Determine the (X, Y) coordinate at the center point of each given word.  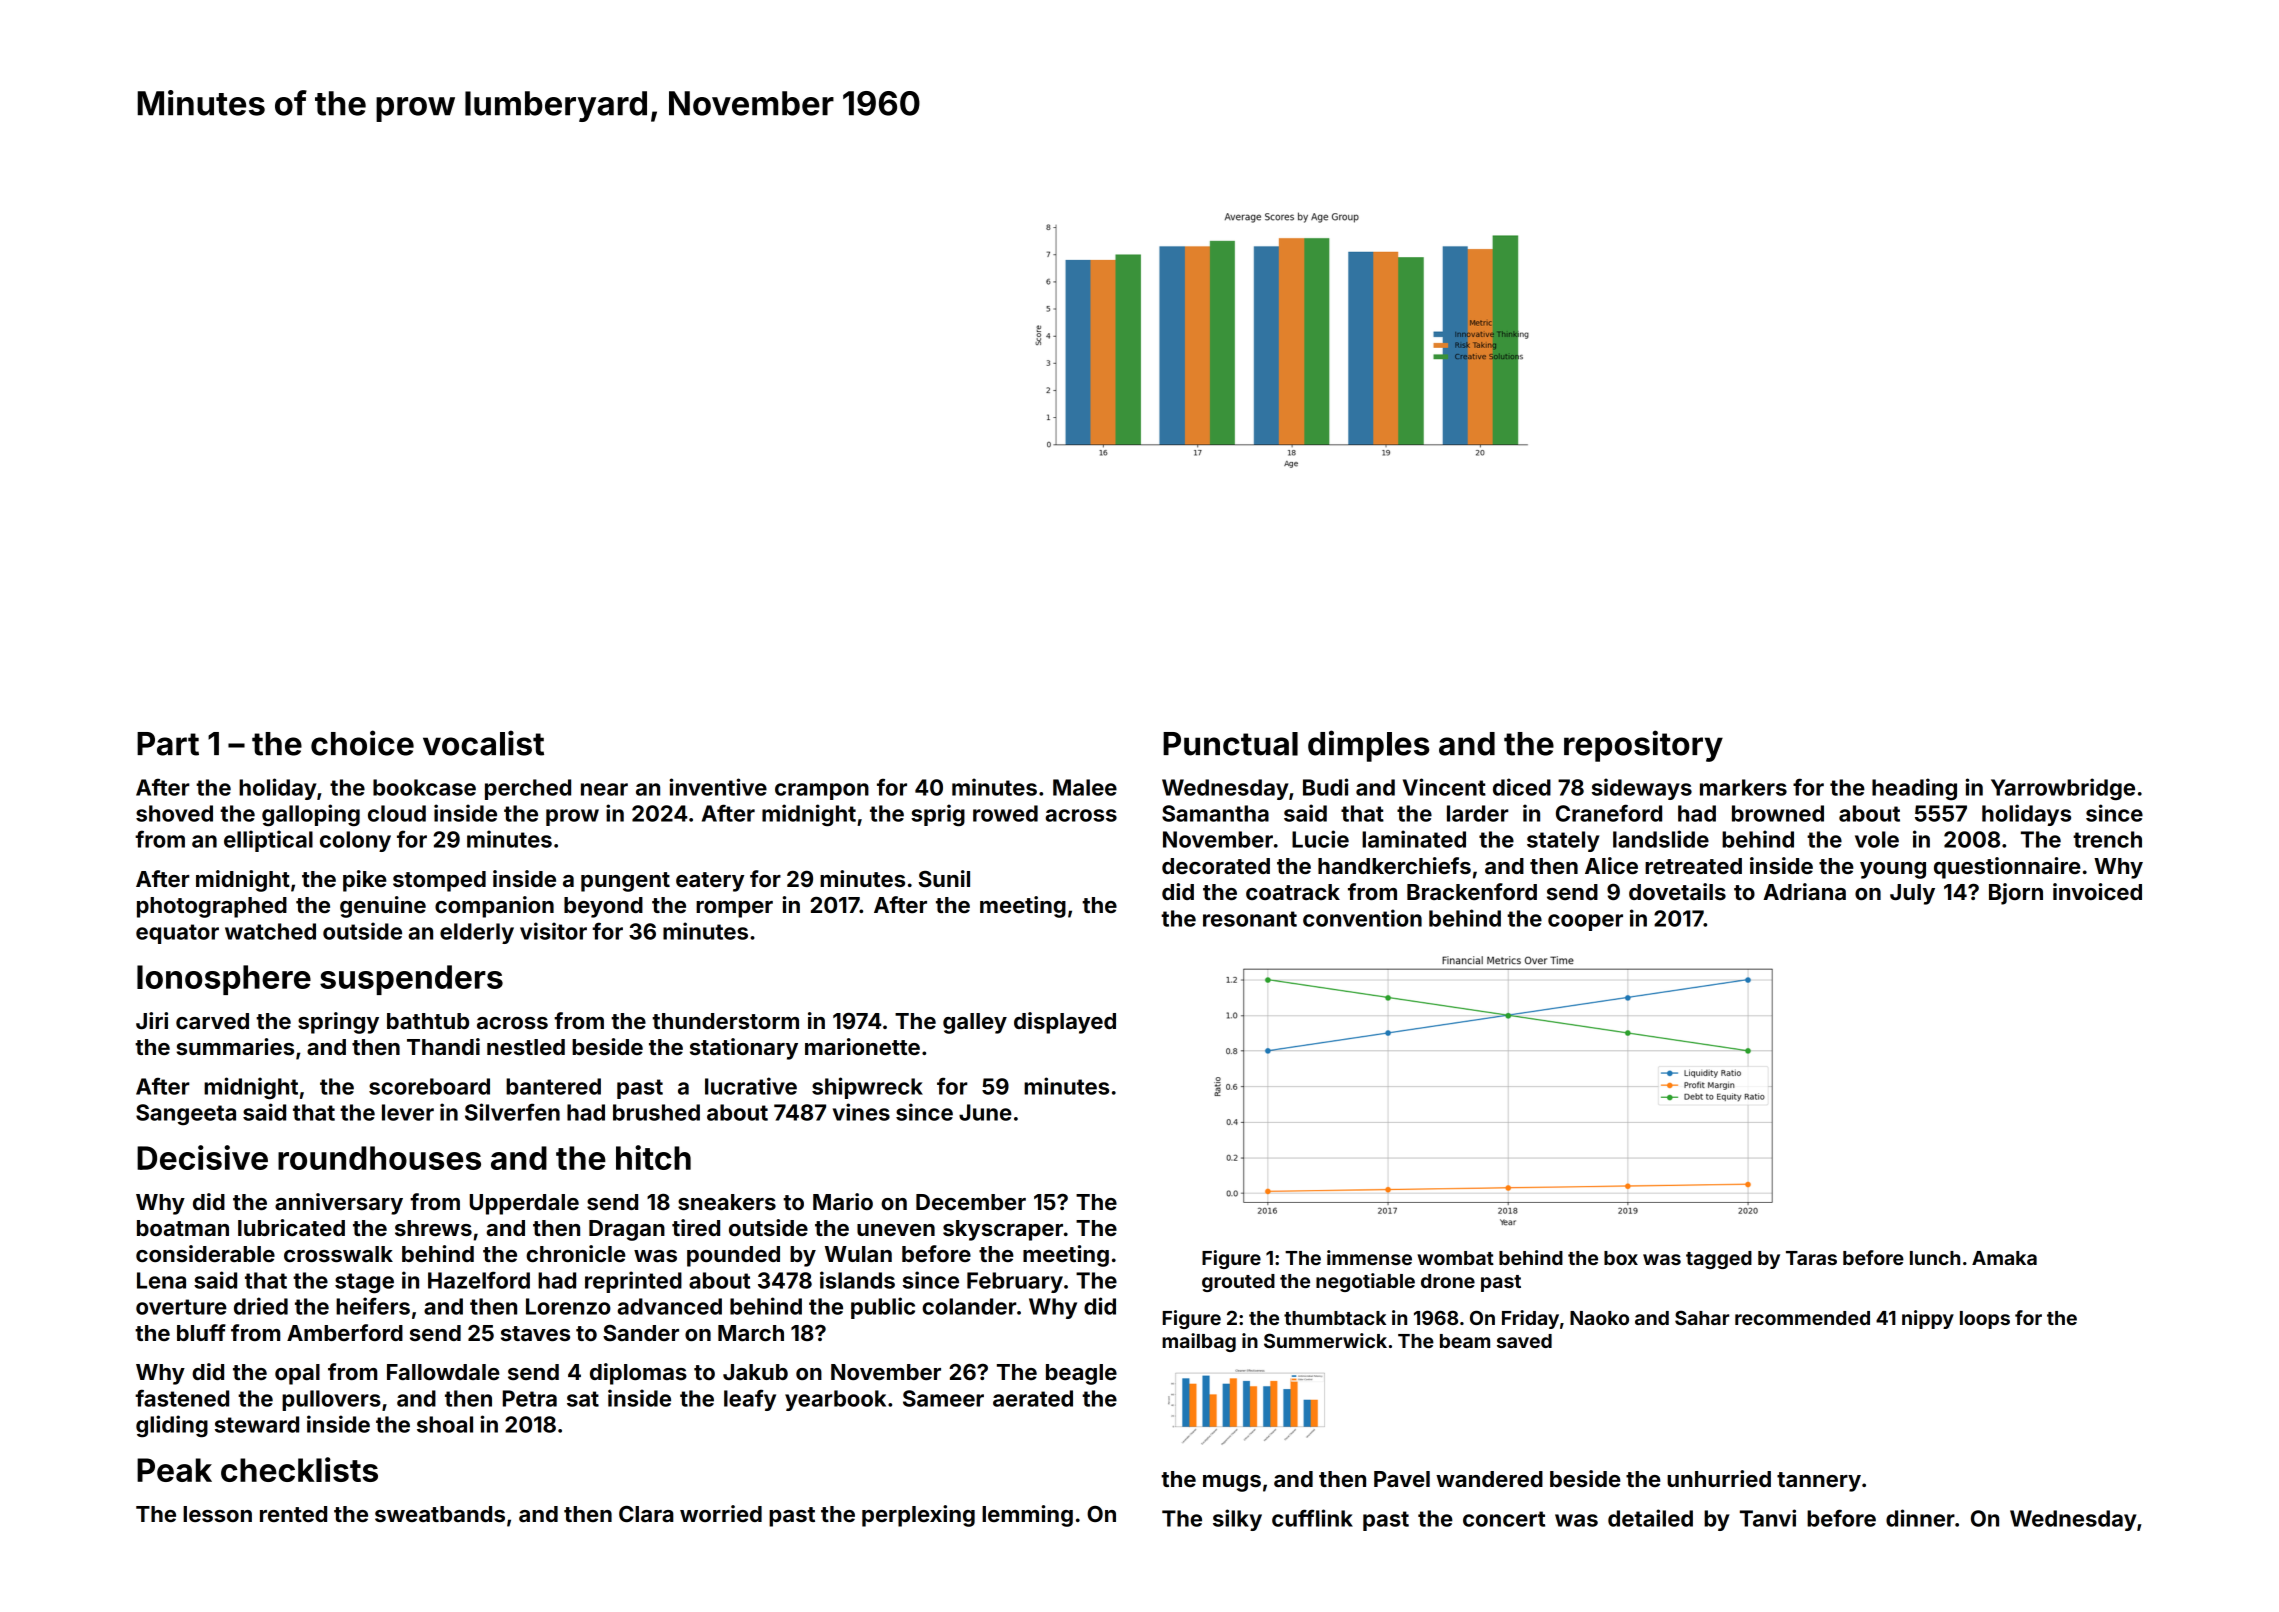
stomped (439, 881)
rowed (1005, 813)
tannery (1819, 1482)
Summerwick (1325, 1340)
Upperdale (524, 1204)
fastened (182, 1398)
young (1893, 870)
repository (1643, 746)
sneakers (727, 1202)
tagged (1719, 1260)
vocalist (483, 743)
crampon (822, 791)
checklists (299, 1469)
